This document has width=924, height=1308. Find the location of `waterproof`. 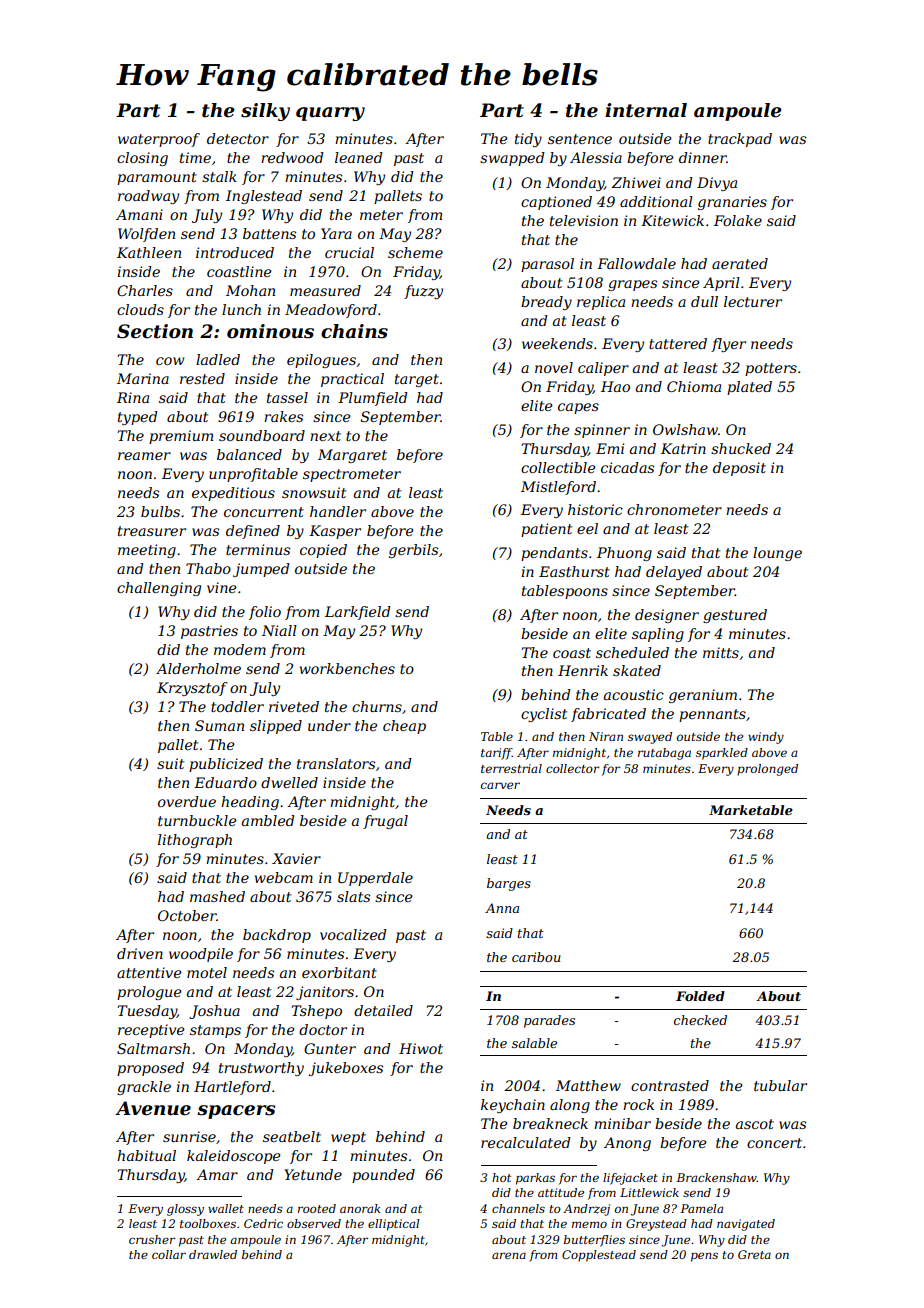

waterproof is located at coordinates (159, 140).
